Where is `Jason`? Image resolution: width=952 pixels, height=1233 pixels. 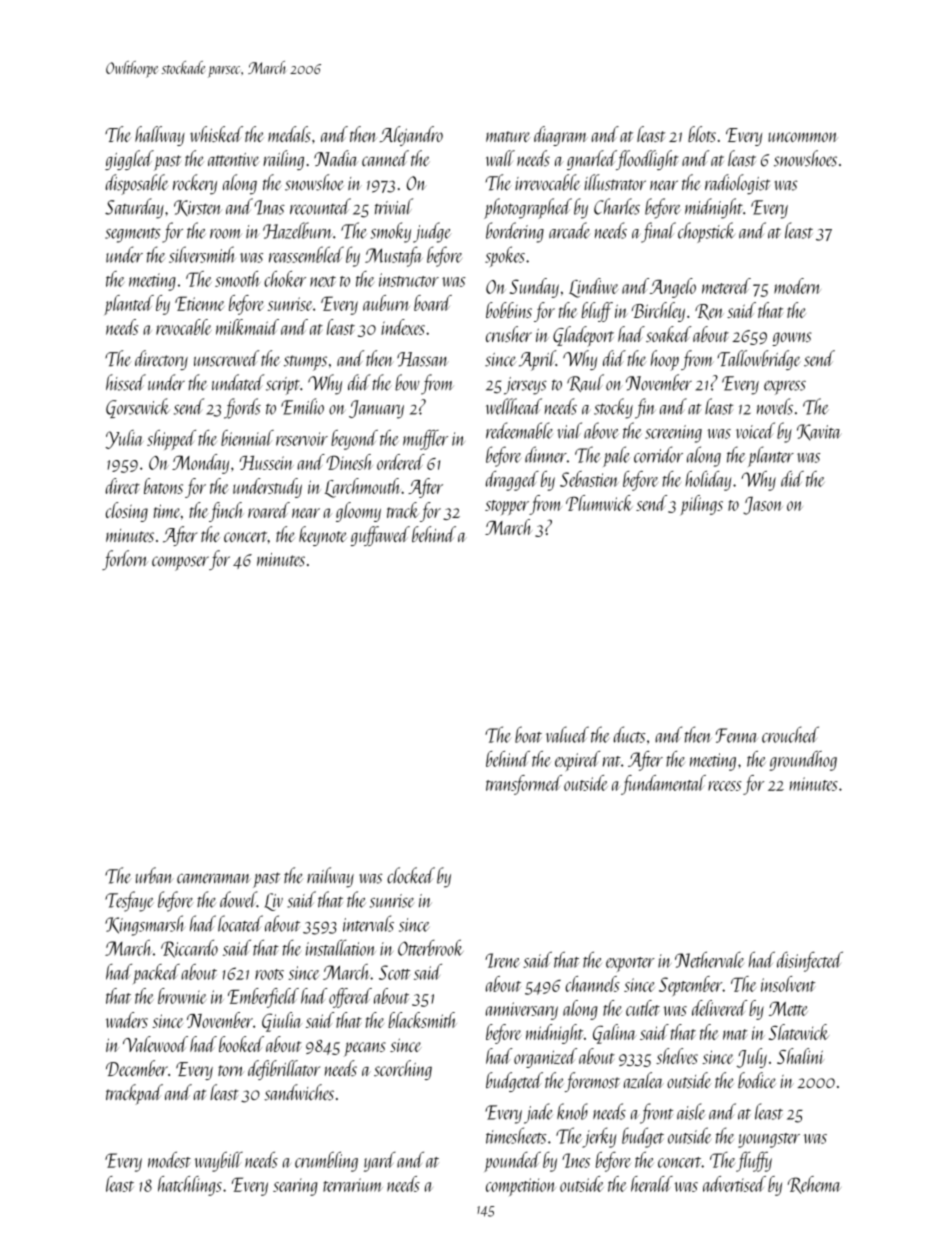 Jason is located at coordinates (763, 506).
